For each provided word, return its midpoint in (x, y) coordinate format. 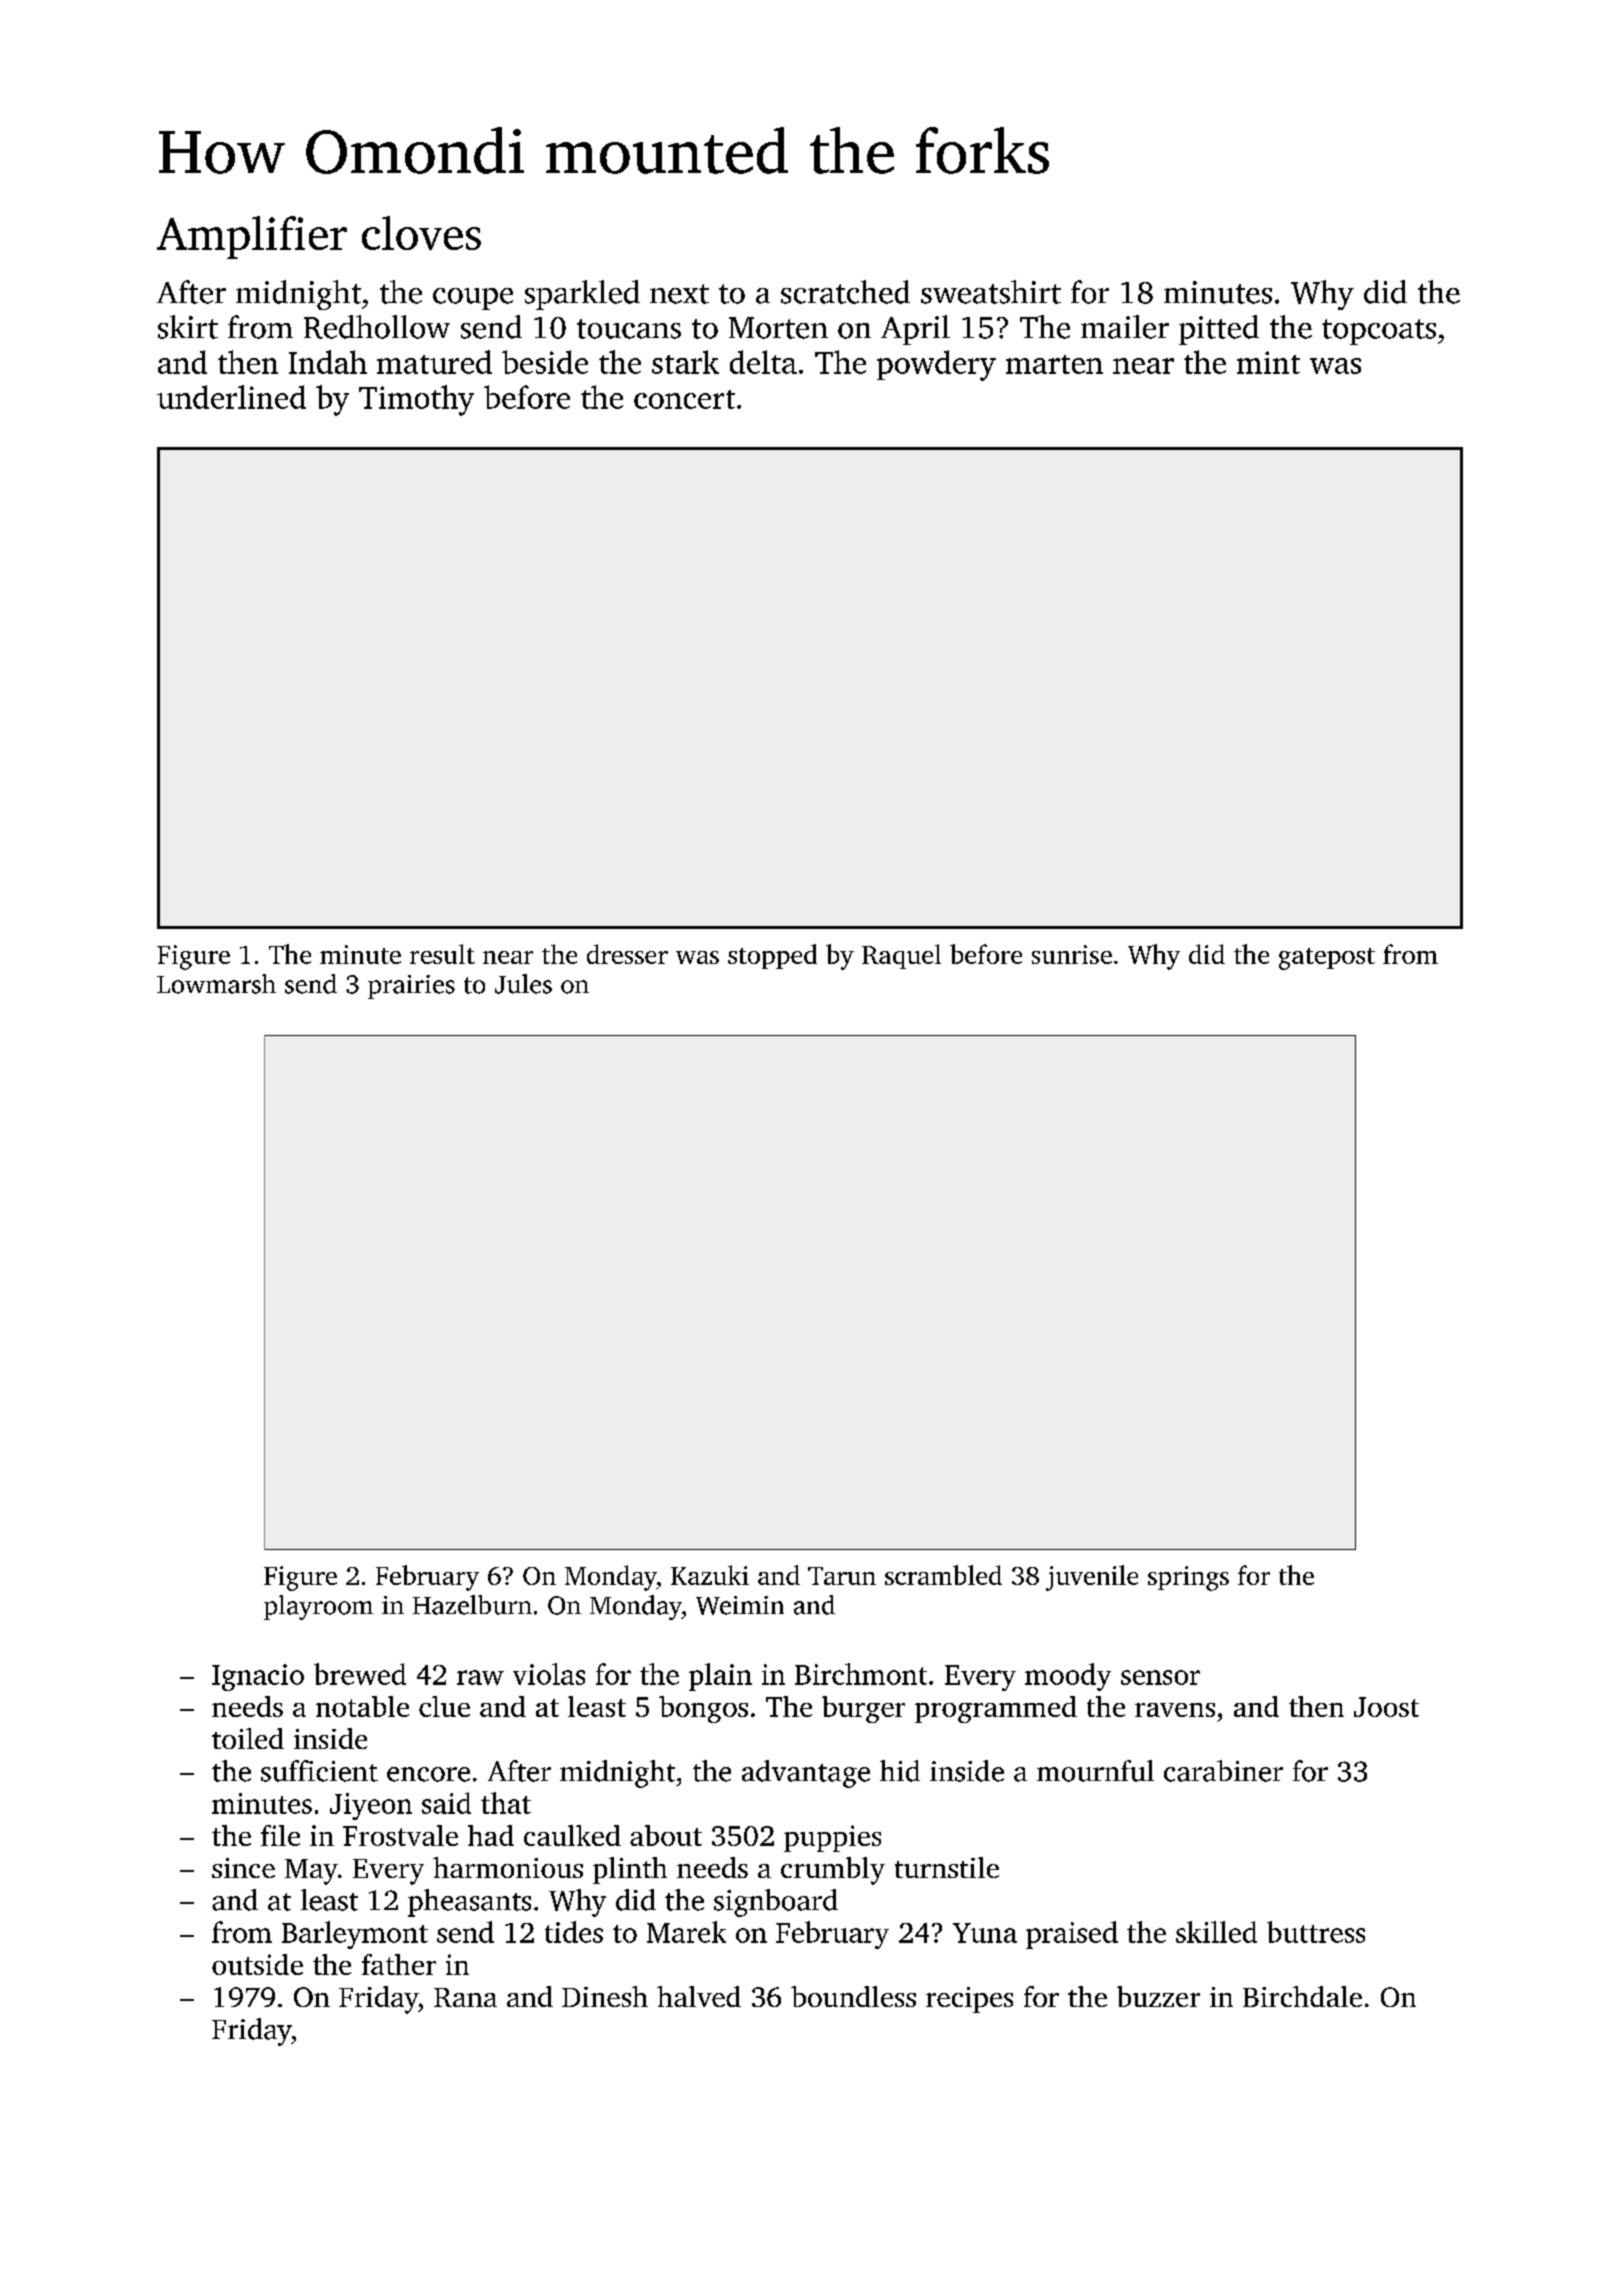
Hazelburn (472, 1605)
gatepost (1327, 959)
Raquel (901, 956)
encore (428, 1774)
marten (1054, 364)
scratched (845, 292)
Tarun (842, 1576)
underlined (231, 397)
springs (1188, 1578)
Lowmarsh (216, 984)
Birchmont (861, 1674)
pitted (1219, 330)
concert (684, 399)
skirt (188, 327)
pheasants (469, 1903)
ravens (1175, 1710)
